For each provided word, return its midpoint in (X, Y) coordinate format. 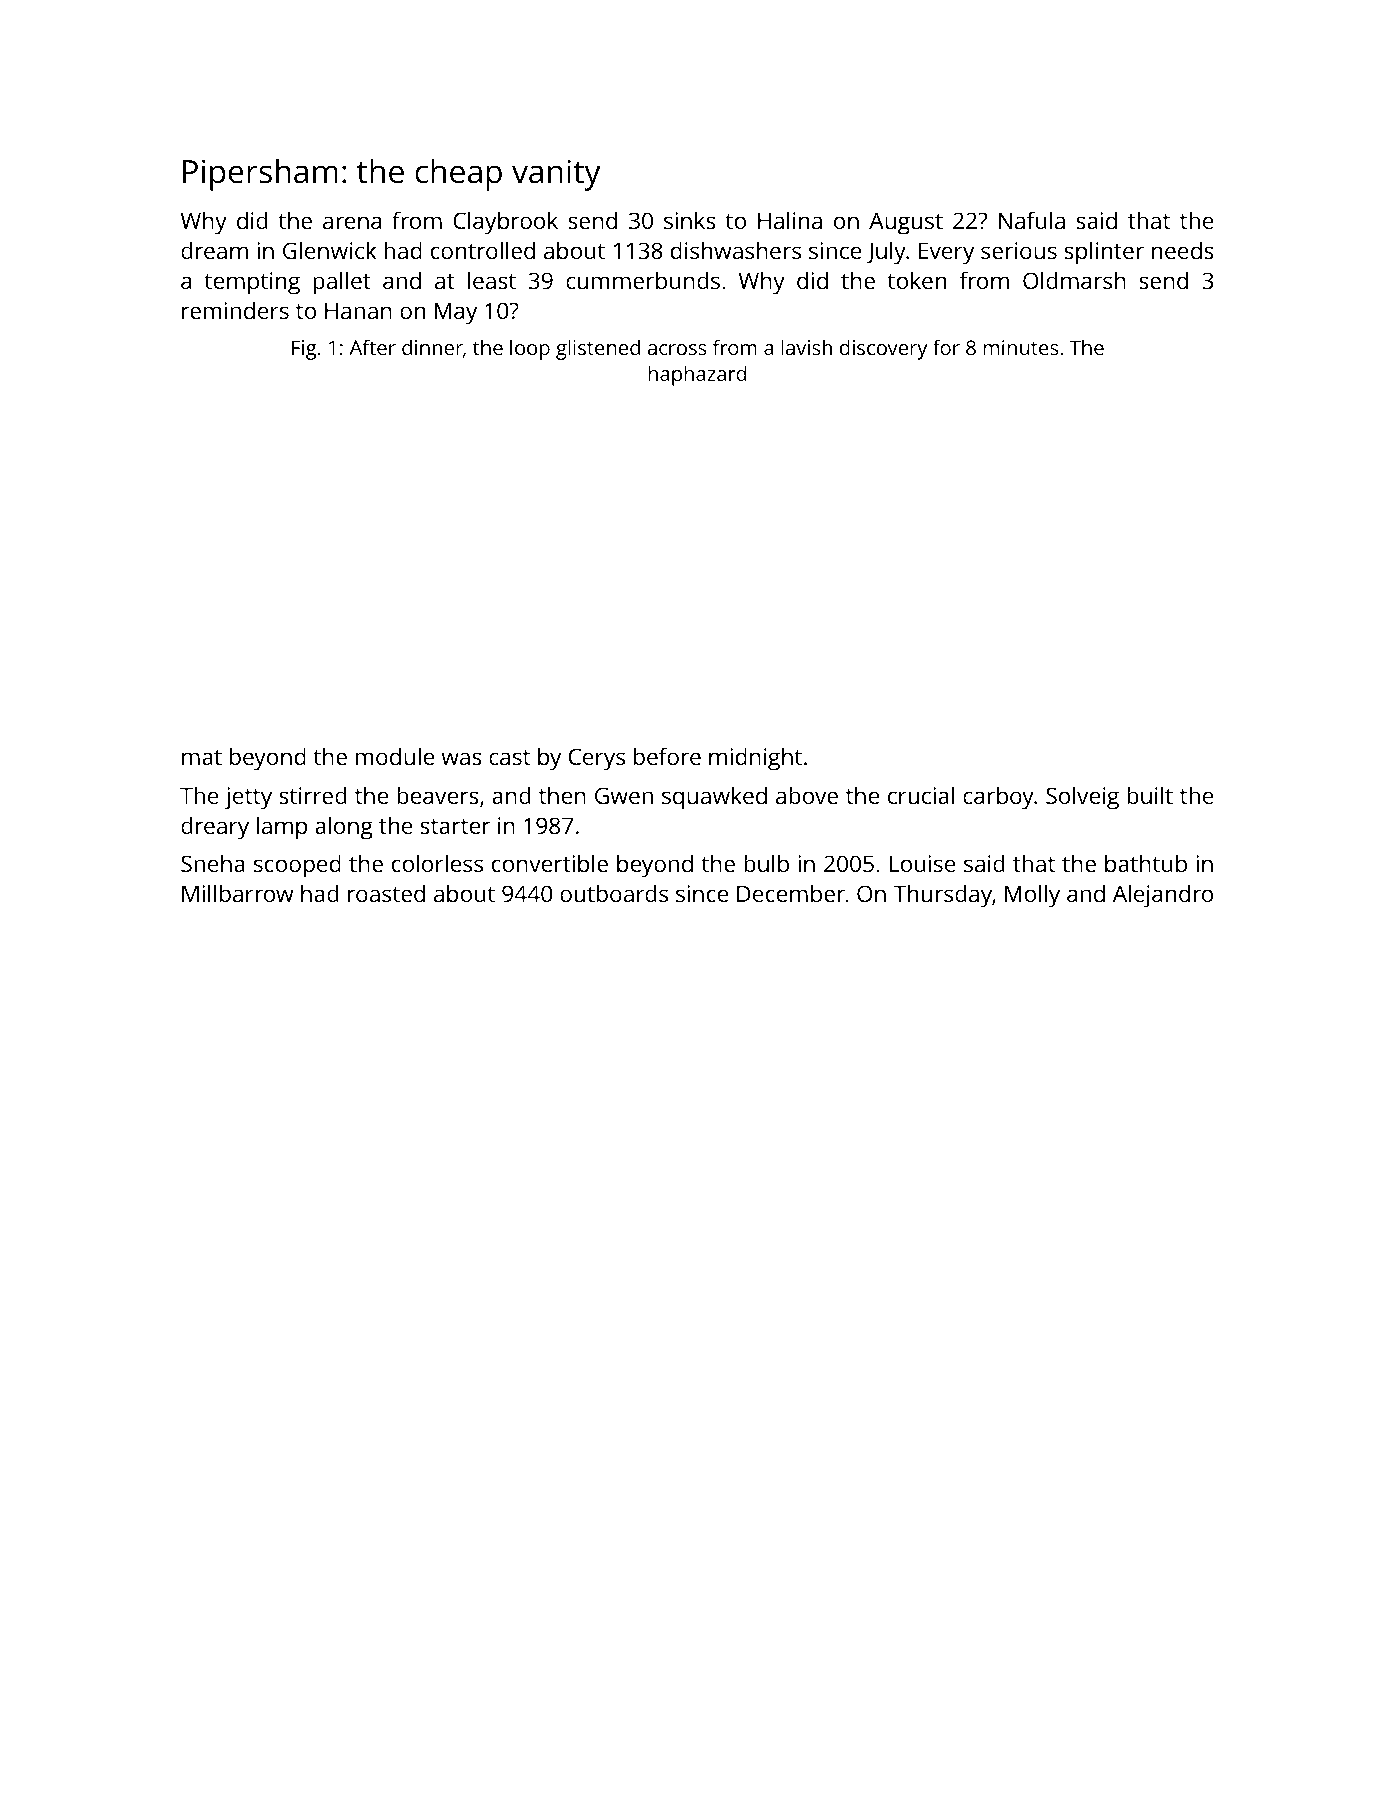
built (1150, 795)
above (807, 795)
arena (352, 222)
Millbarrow (237, 893)
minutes (1020, 347)
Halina (790, 220)
